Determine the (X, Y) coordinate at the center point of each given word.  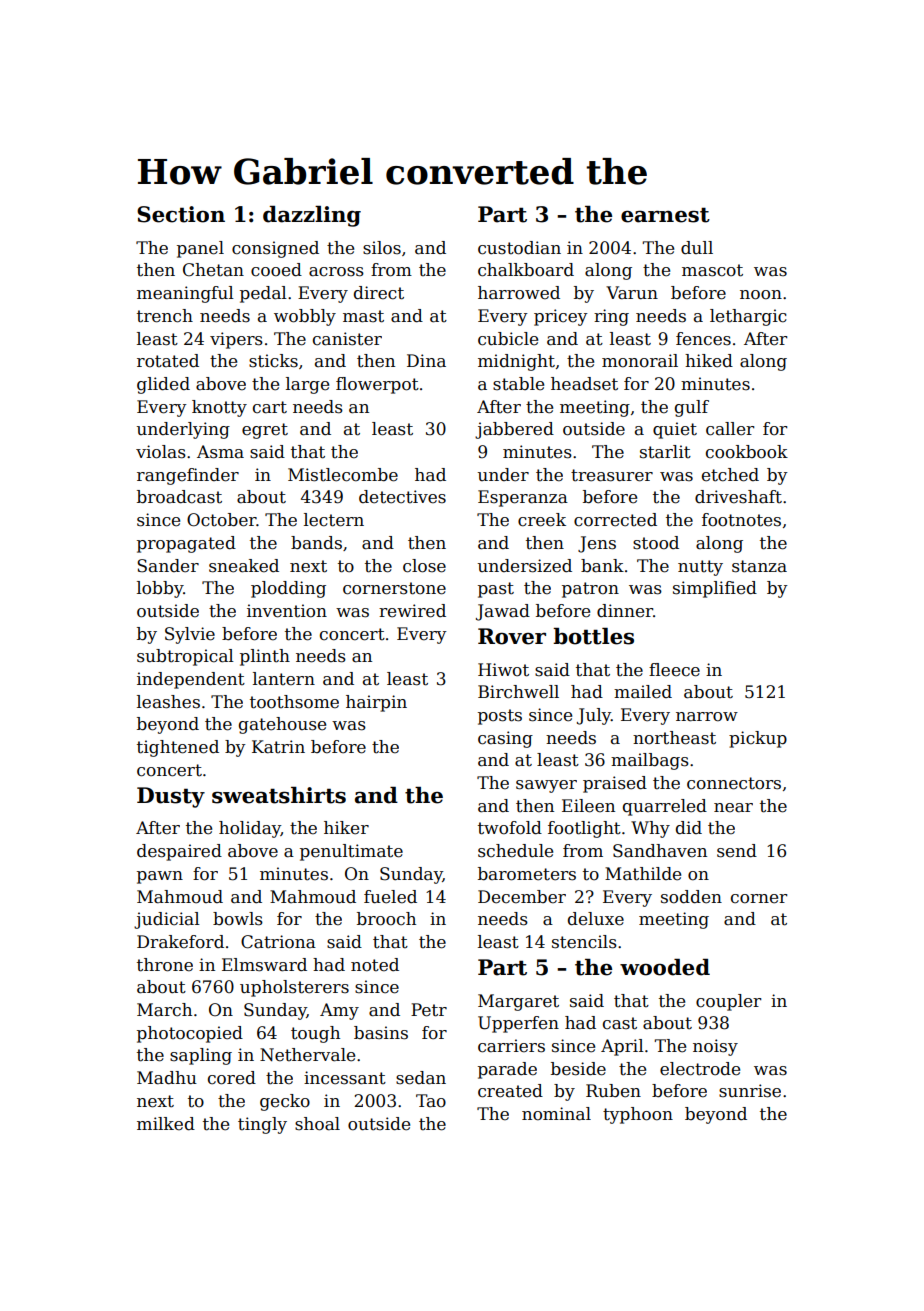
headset (584, 384)
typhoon (638, 1115)
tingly (262, 1125)
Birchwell (518, 692)
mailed (643, 692)
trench (165, 316)
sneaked (244, 566)
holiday (250, 829)
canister (347, 339)
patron (590, 590)
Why (650, 829)
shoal (317, 1124)
